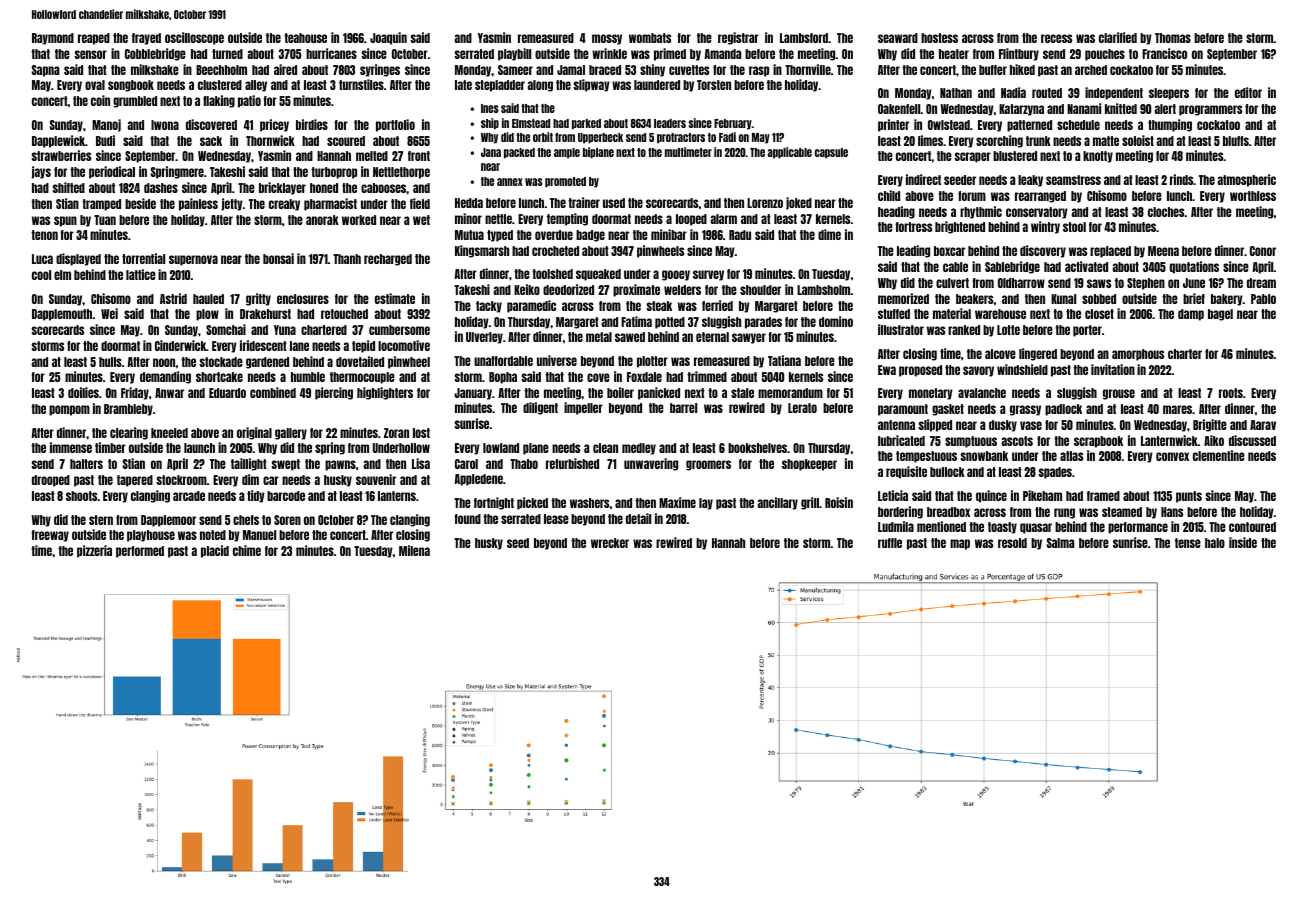 This screenshot has width=1308, height=924. What do you see at coordinates (1166, 212) in the screenshot?
I see `cloches` at bounding box center [1166, 212].
